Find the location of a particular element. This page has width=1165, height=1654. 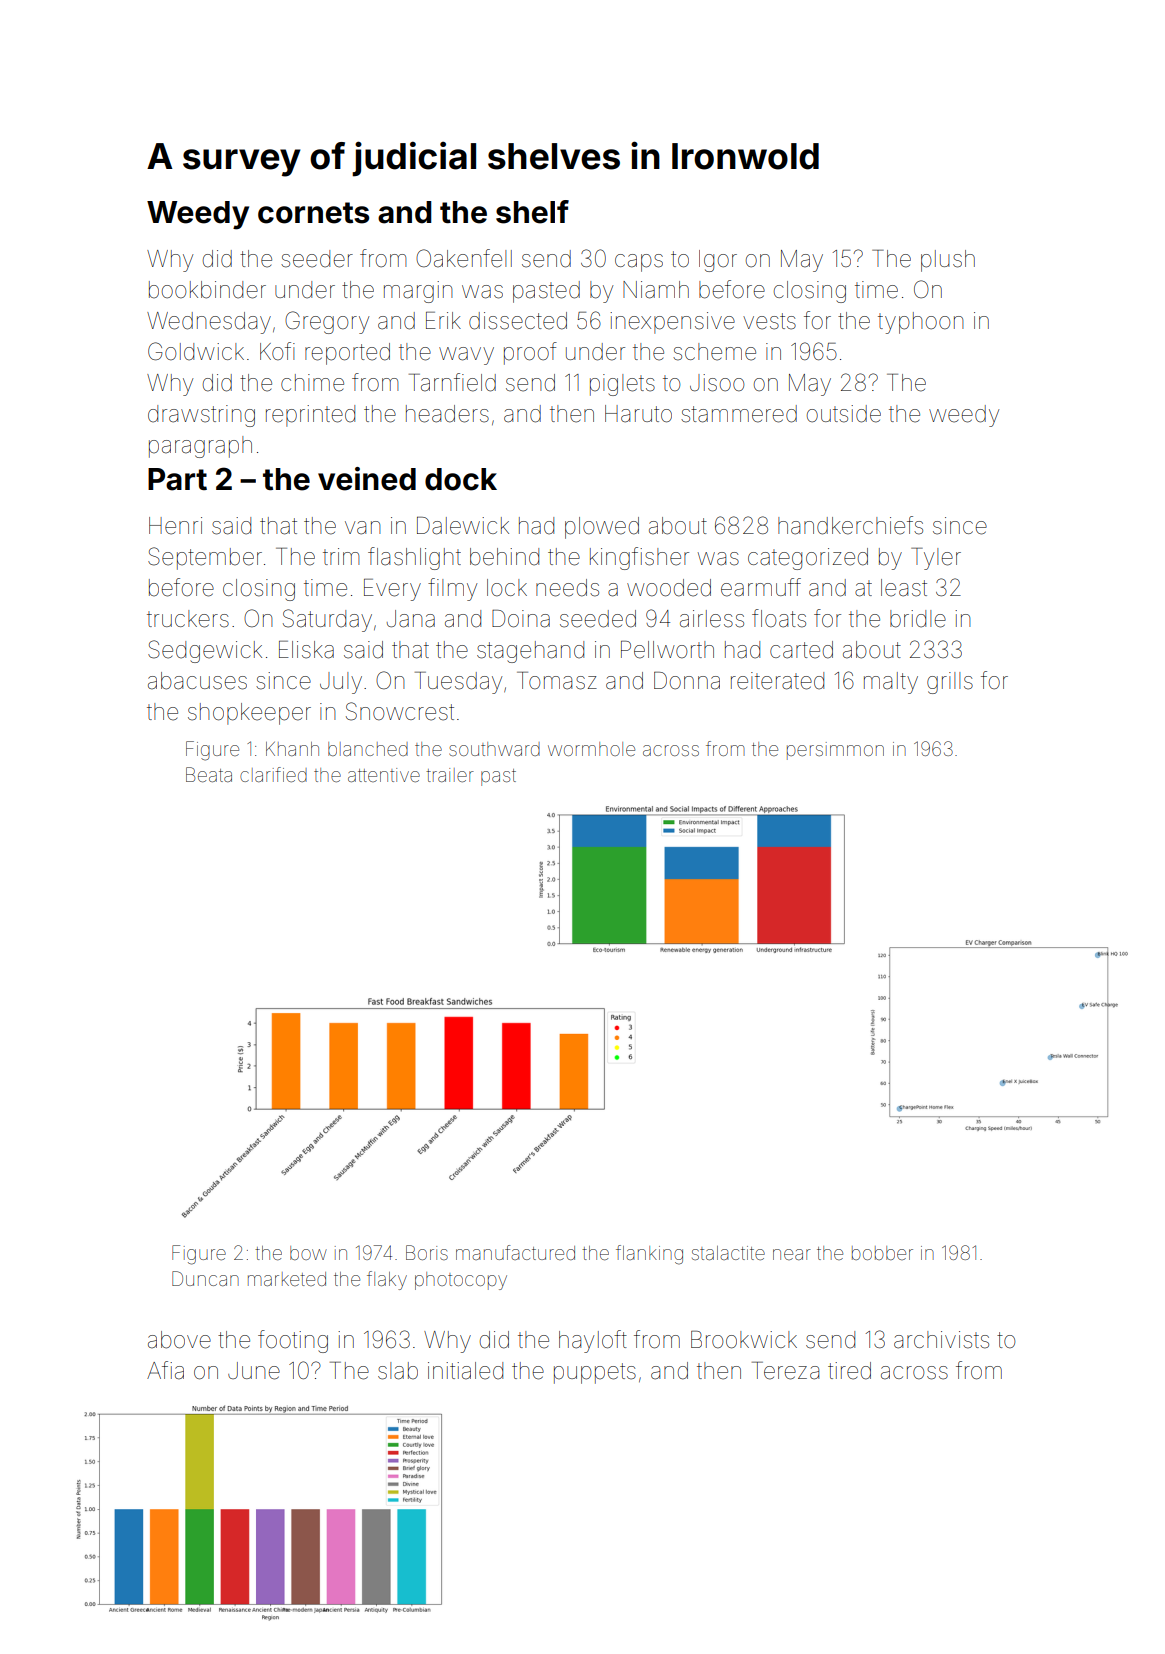

puppets is located at coordinates (595, 1373).
